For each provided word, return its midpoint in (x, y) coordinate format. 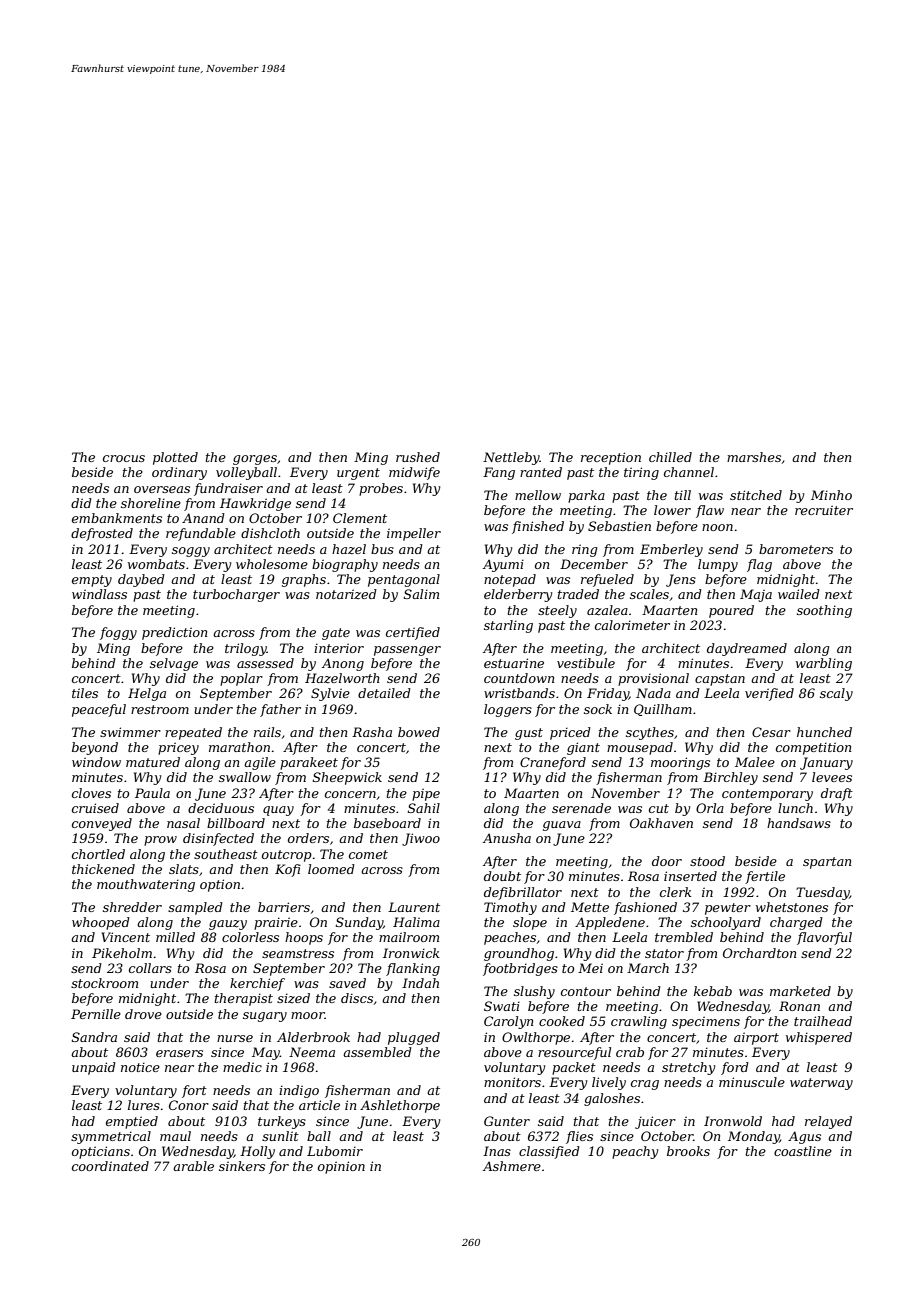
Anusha (507, 838)
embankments (117, 518)
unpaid (94, 1068)
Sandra (94, 1037)
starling (508, 626)
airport (756, 1038)
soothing (824, 611)
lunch (795, 808)
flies (579, 1137)
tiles (85, 693)
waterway (821, 1084)
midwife (414, 473)
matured (153, 762)
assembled (377, 1052)
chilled (670, 457)
